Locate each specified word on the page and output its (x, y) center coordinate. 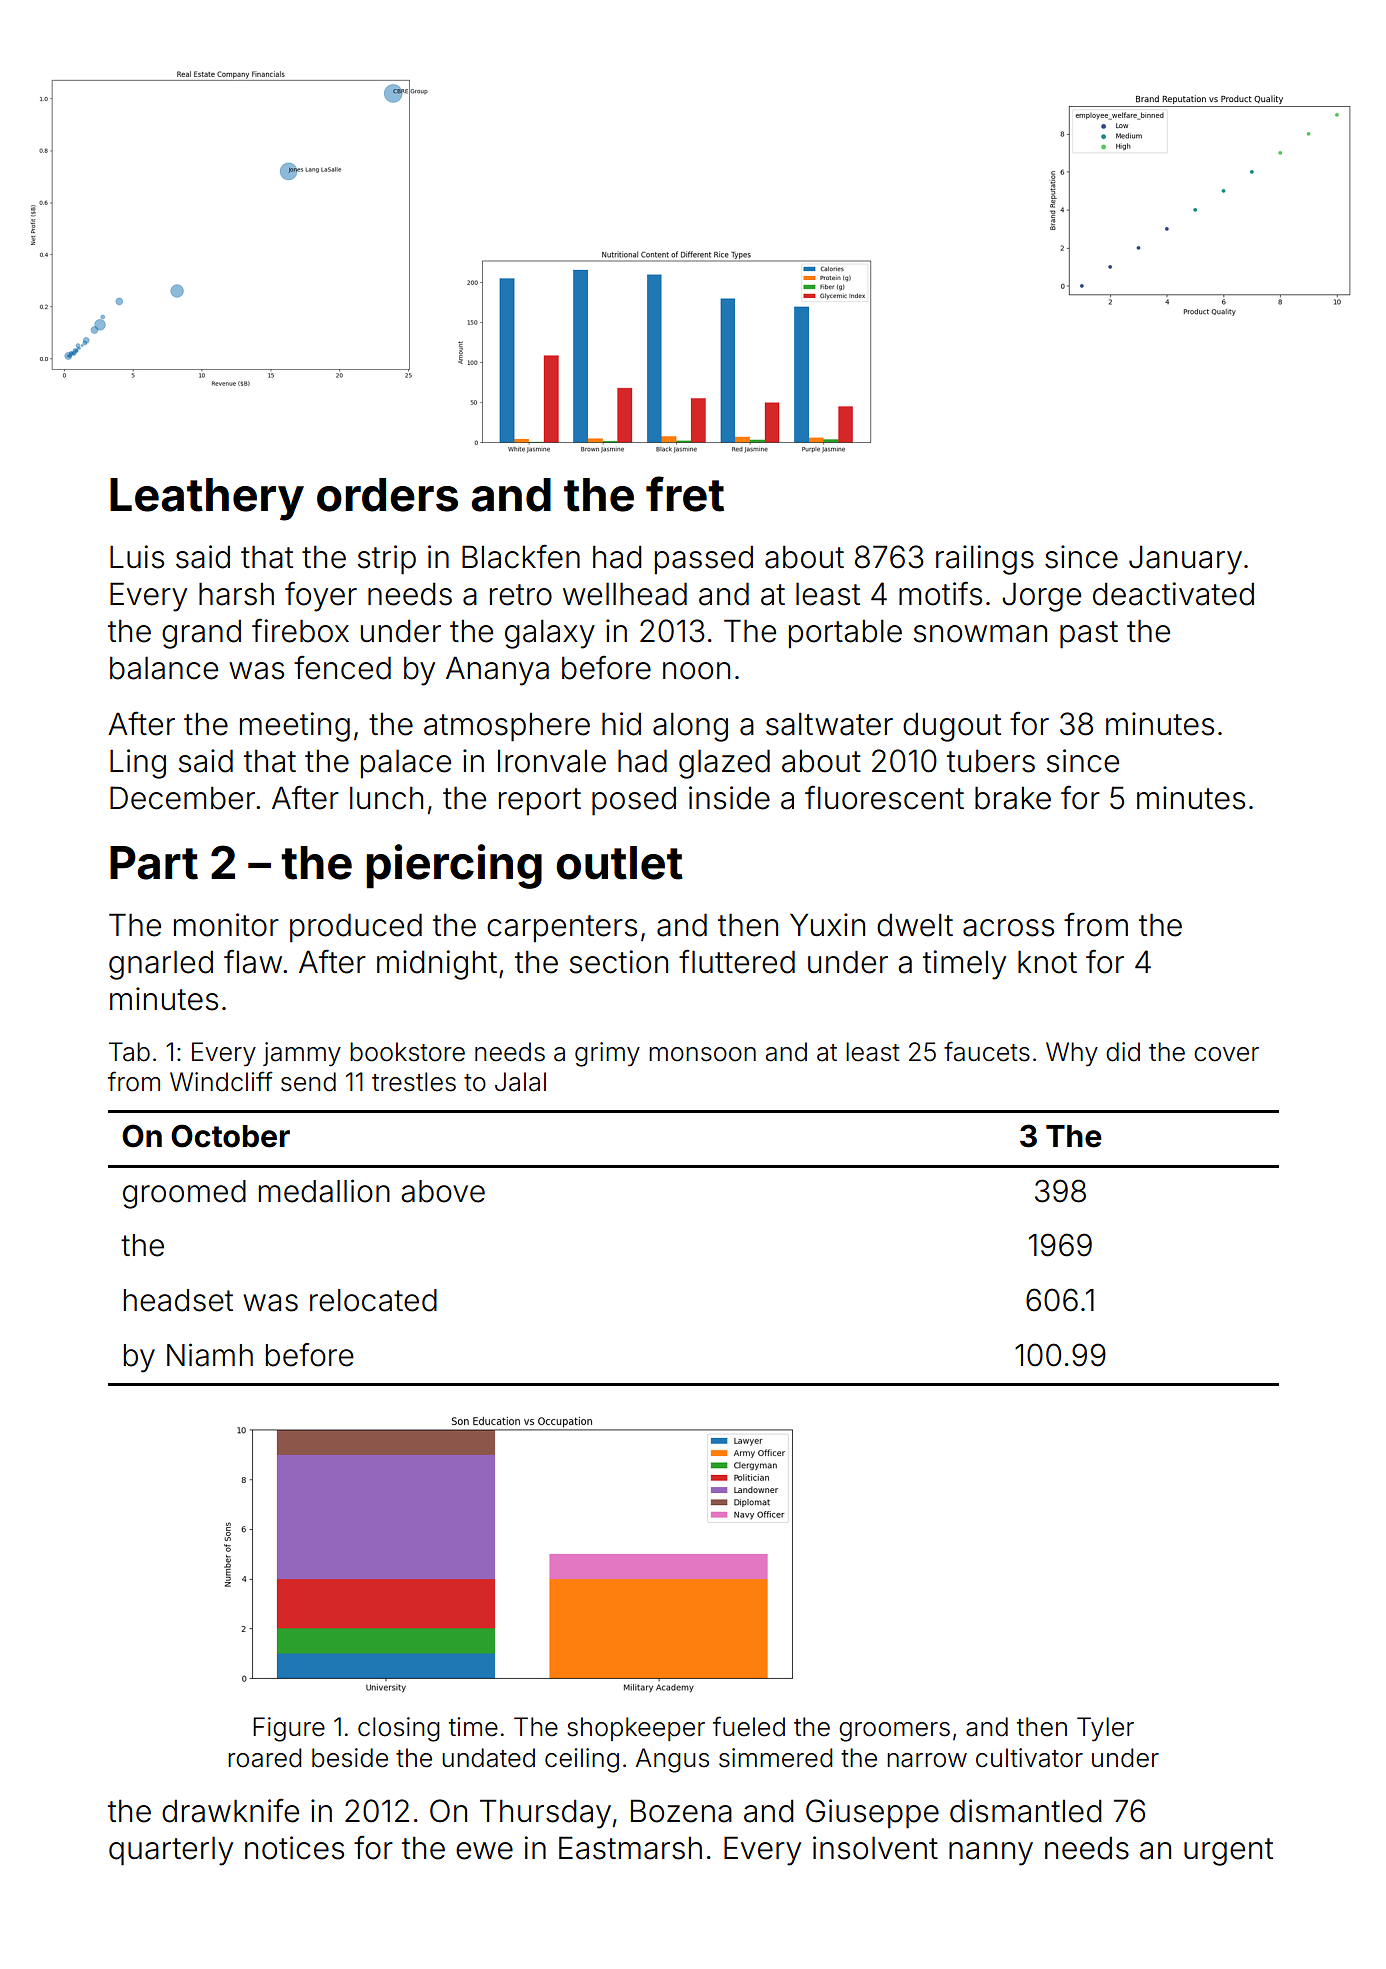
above (443, 1191)
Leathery (207, 499)
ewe (484, 1851)
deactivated (1173, 594)
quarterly (171, 1851)
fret (685, 494)
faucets (987, 1051)
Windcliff (221, 1081)
